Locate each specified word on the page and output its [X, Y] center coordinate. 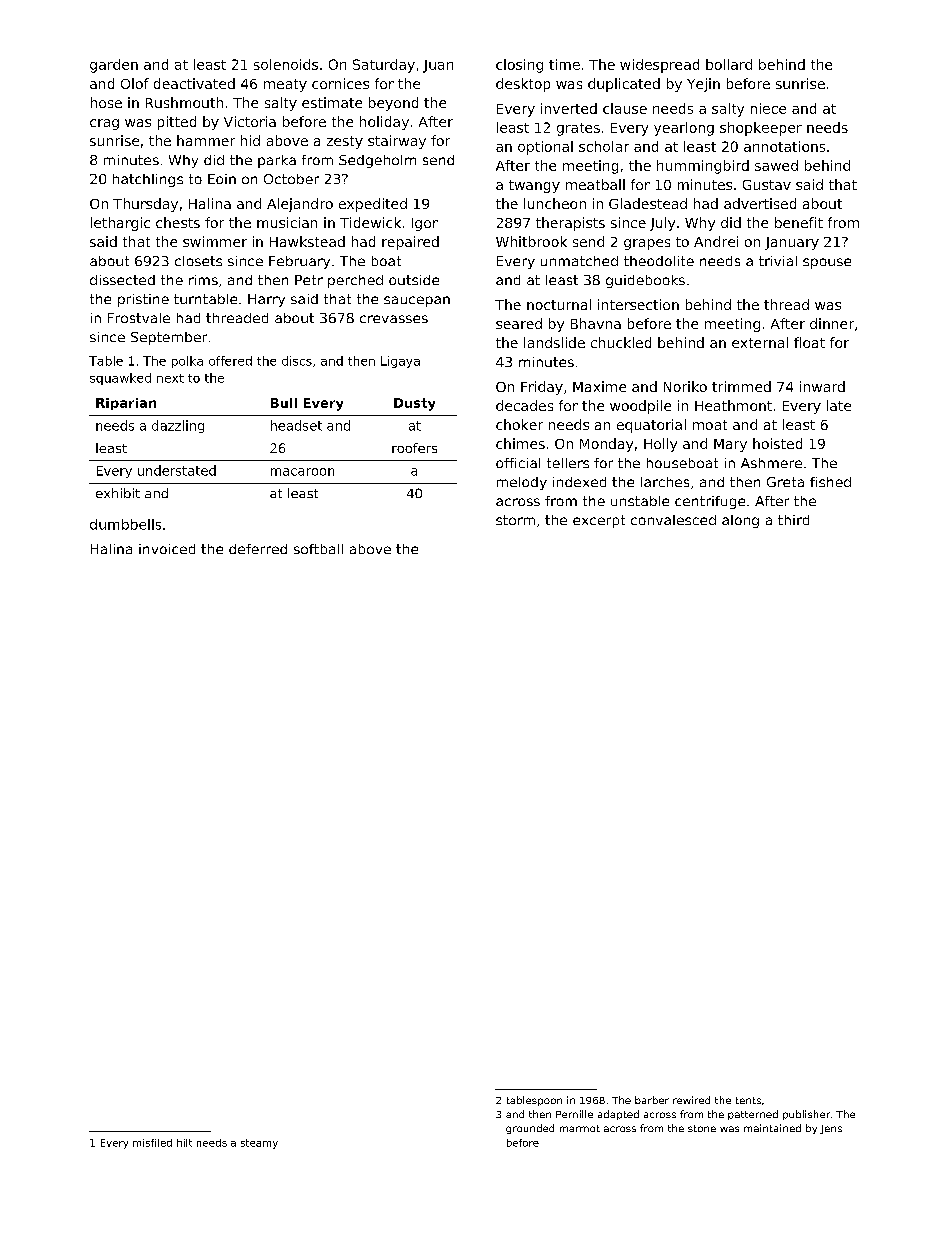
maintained [772, 1128]
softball [318, 549]
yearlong [684, 129]
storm [515, 520]
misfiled [152, 1143]
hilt [184, 1143]
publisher [806, 1115]
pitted [177, 123]
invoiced [167, 549]
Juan [438, 66]
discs [297, 361]
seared [519, 323]
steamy [259, 1144]
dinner [832, 323]
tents [748, 1100]
